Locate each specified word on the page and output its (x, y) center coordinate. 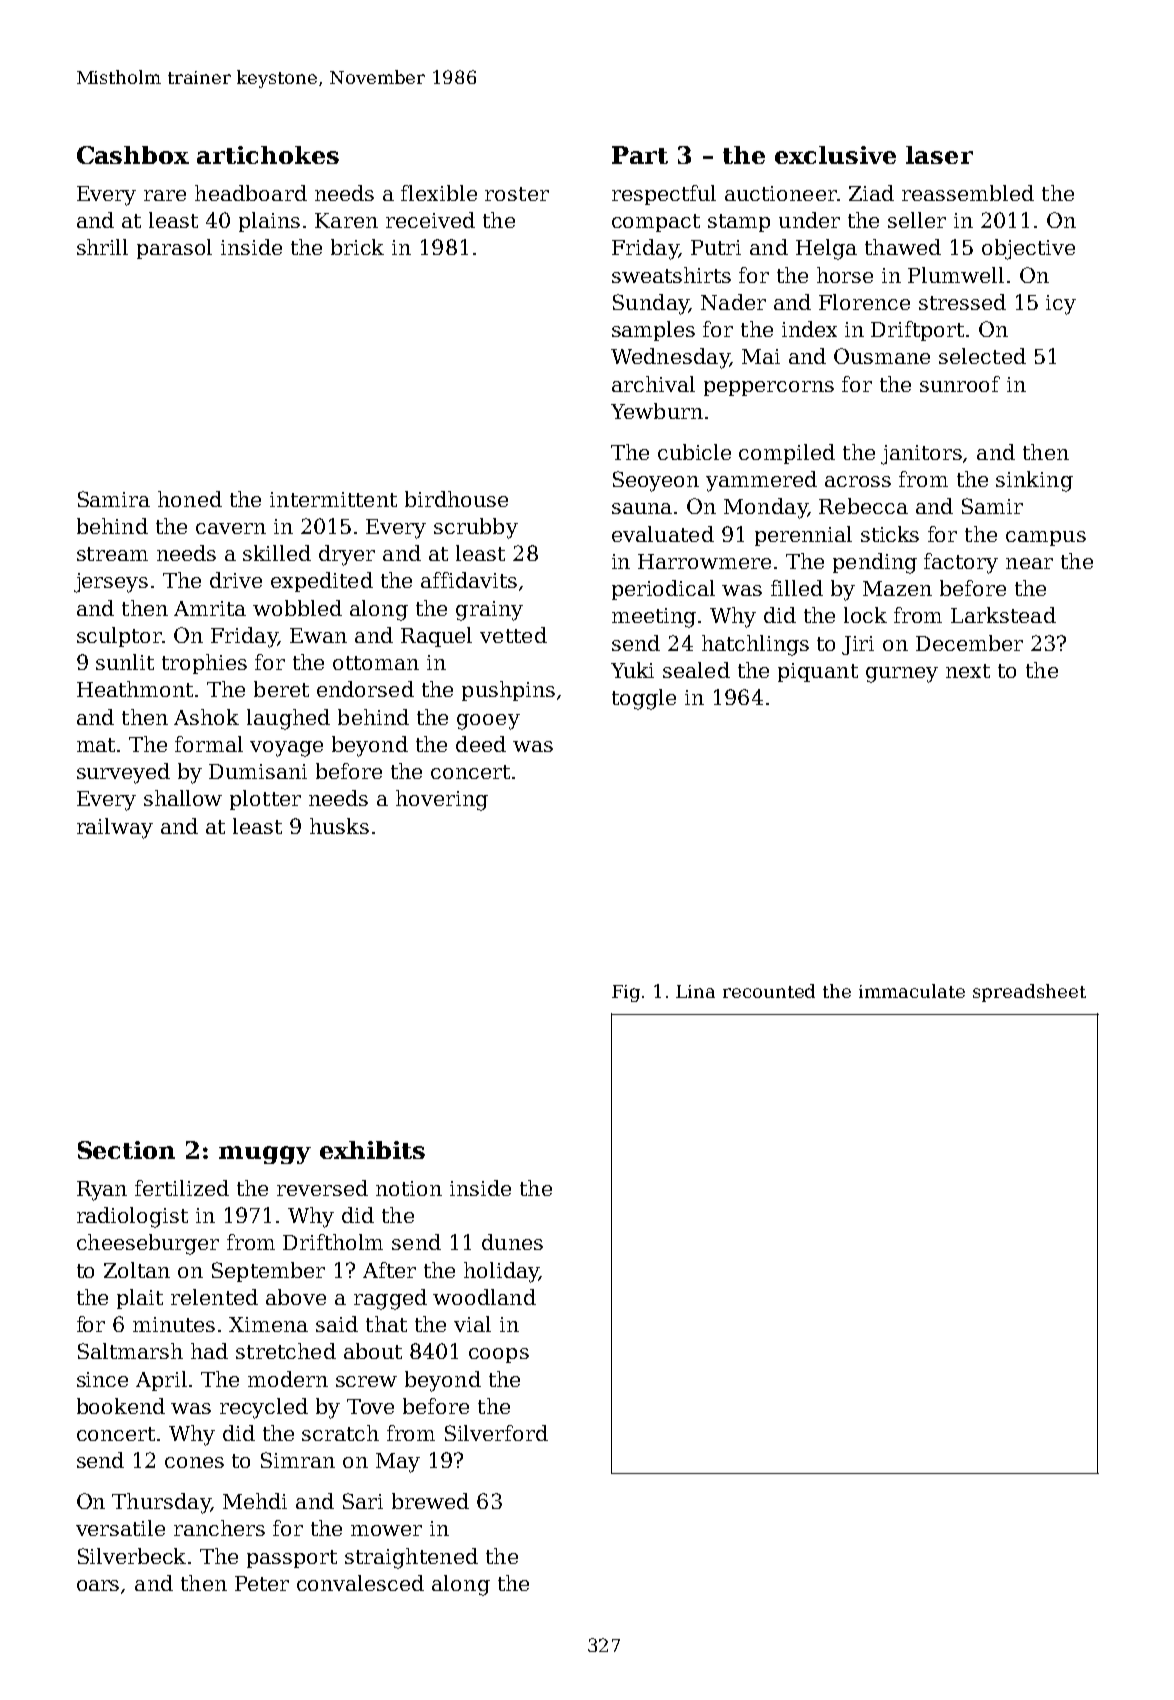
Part (640, 155)
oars (98, 1585)
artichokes (268, 155)
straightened (411, 1558)
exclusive (835, 155)
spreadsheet (1029, 993)
